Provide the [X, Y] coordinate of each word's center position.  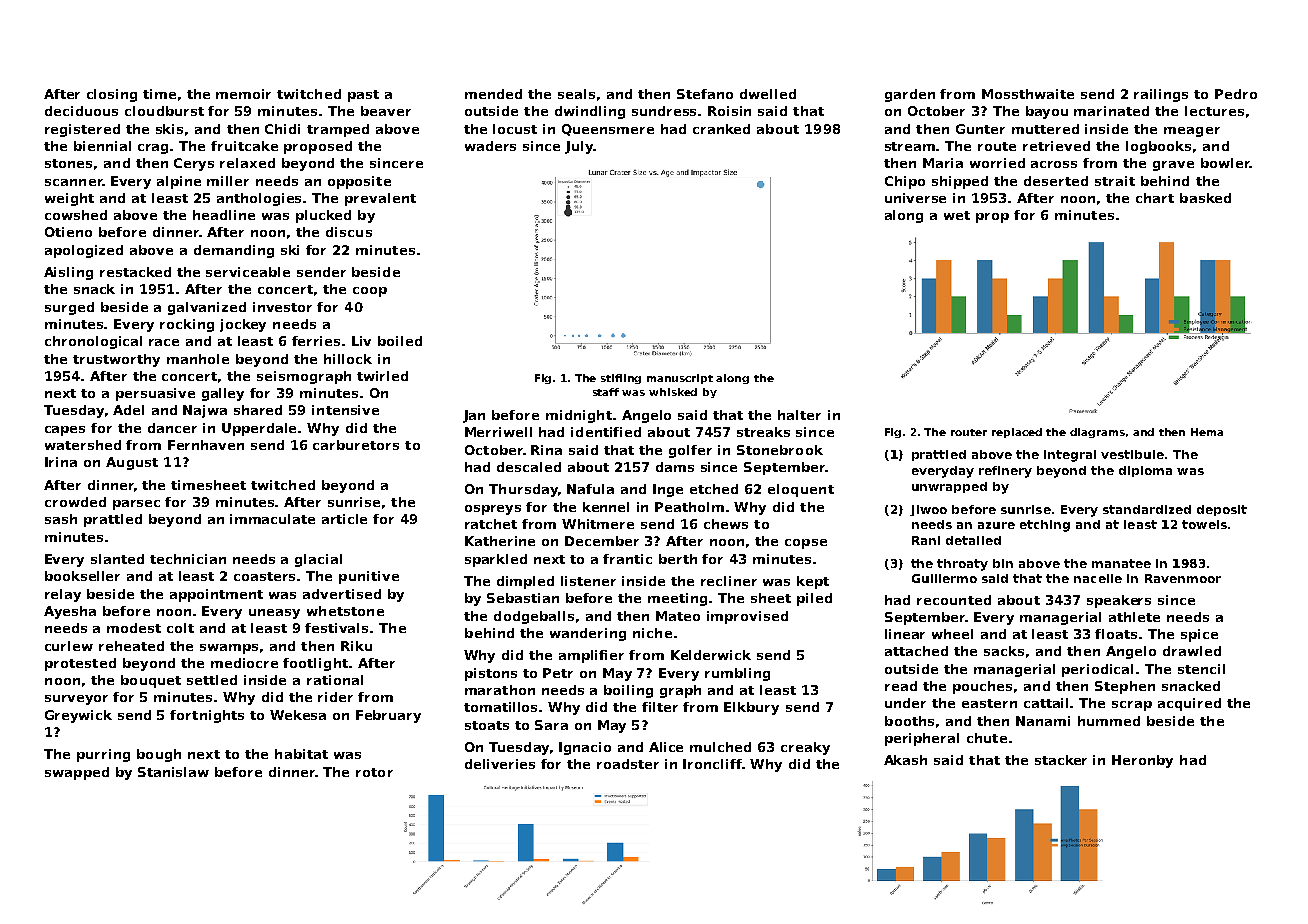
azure [996, 525]
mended [493, 94]
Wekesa [298, 715]
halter [799, 415]
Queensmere [608, 130]
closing [112, 95]
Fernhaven [206, 445]
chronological [93, 342]
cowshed [76, 215]
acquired [1189, 704]
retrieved [1056, 146]
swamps [229, 649]
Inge [668, 490]
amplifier [591, 656]
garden [910, 95]
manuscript [680, 379]
